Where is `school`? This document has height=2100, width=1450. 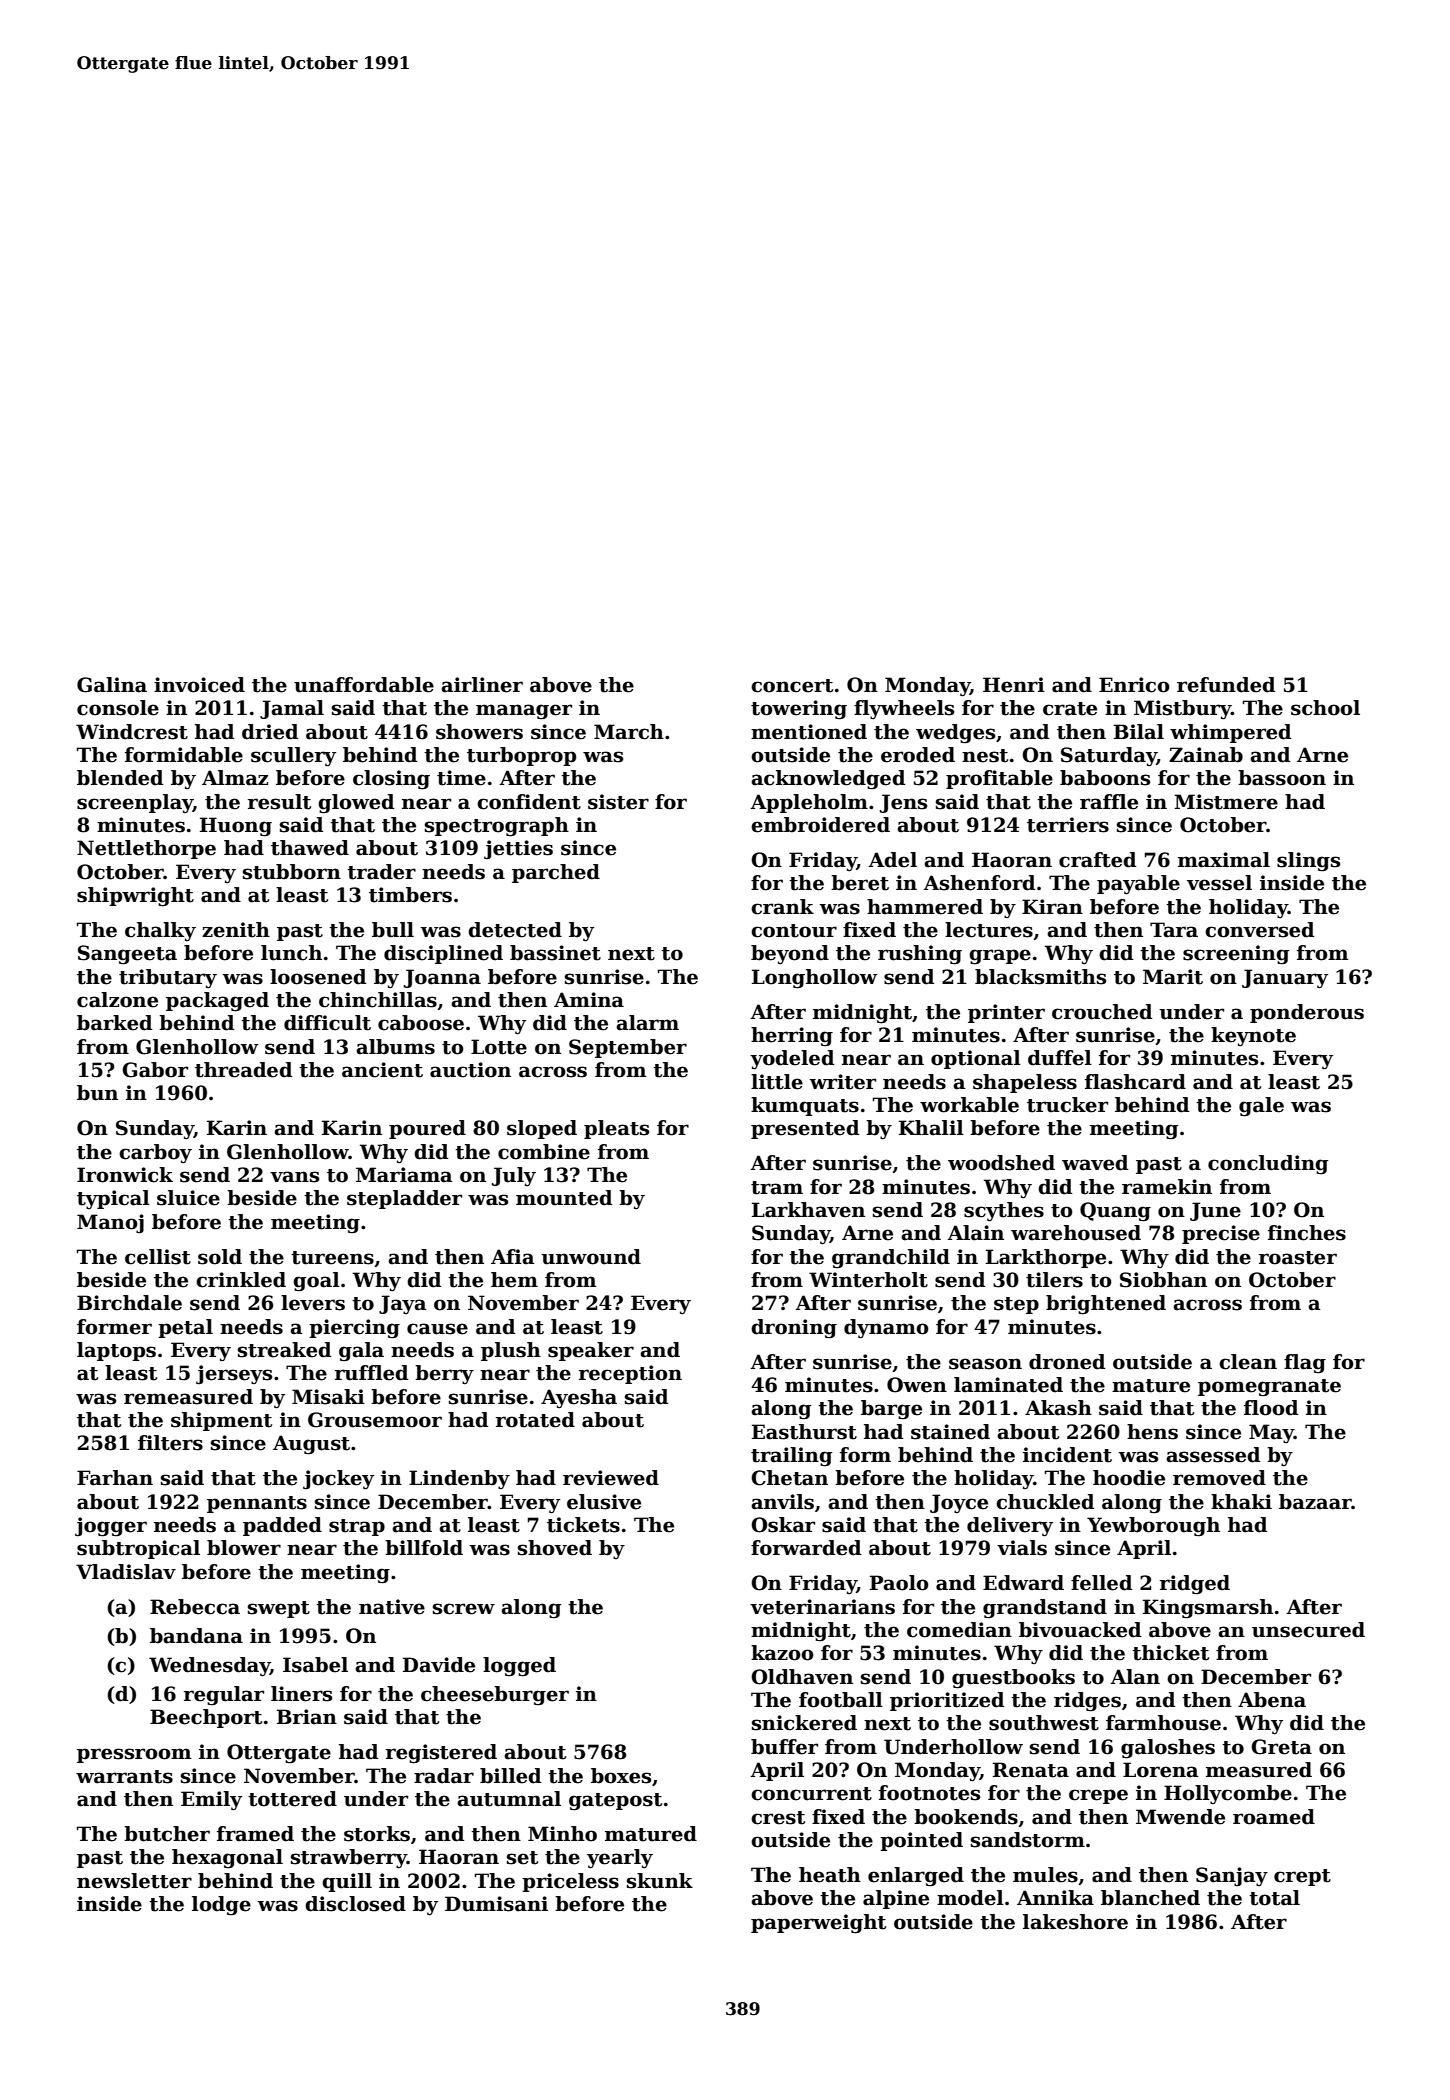
school is located at coordinates (1325, 708).
